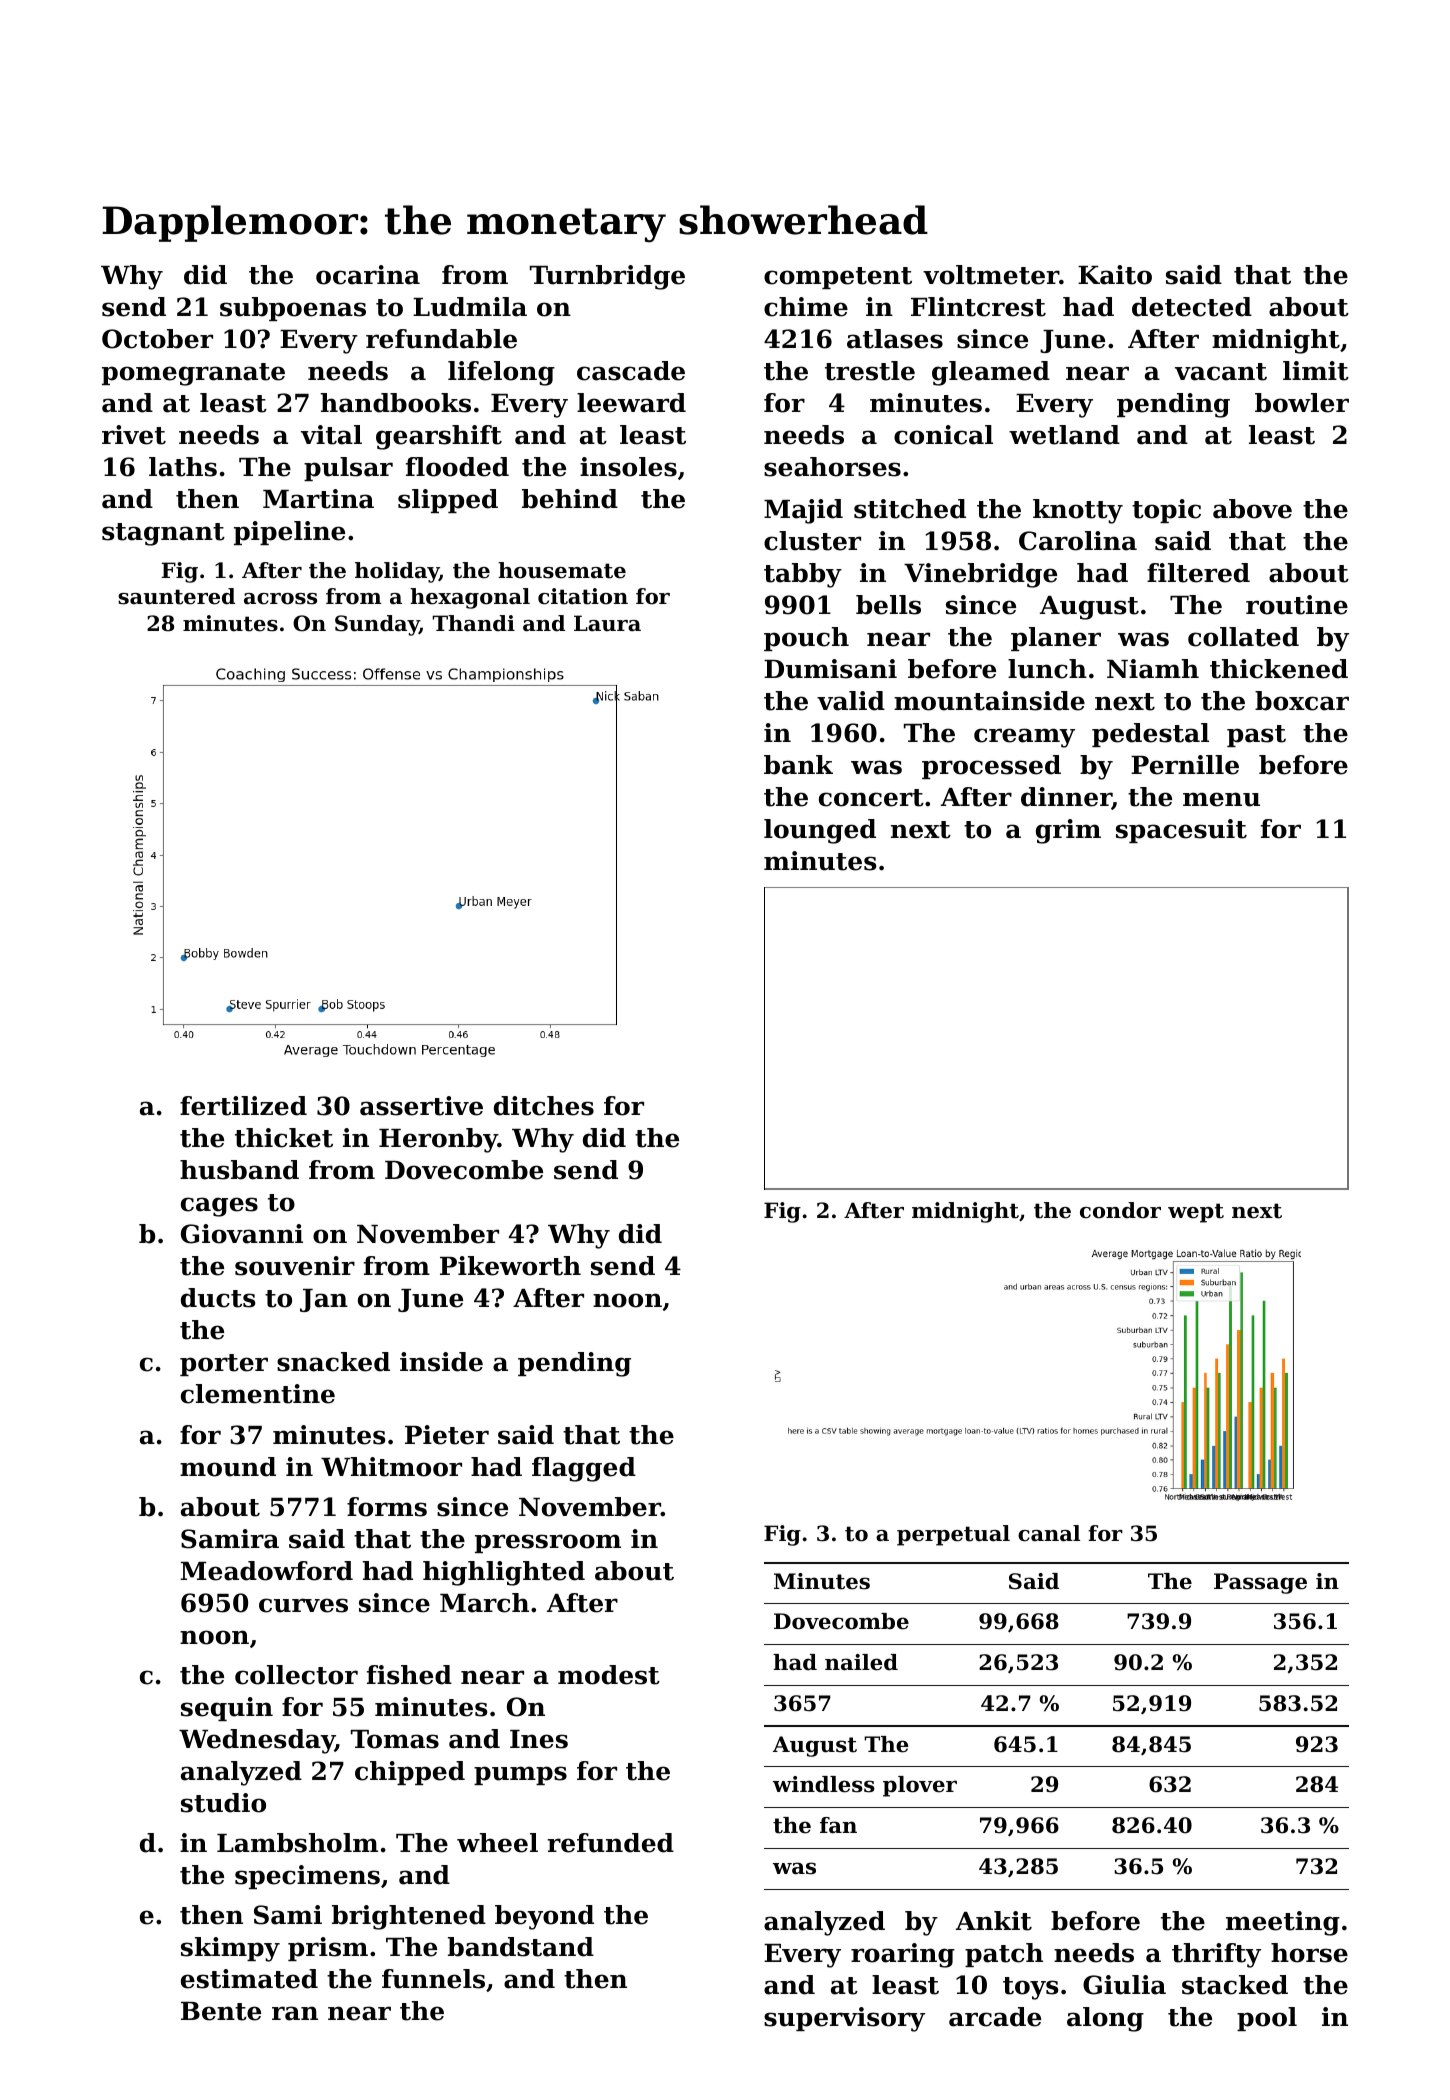  Describe the element at coordinates (221, 2011) in the document. I see `Bente` at that location.
